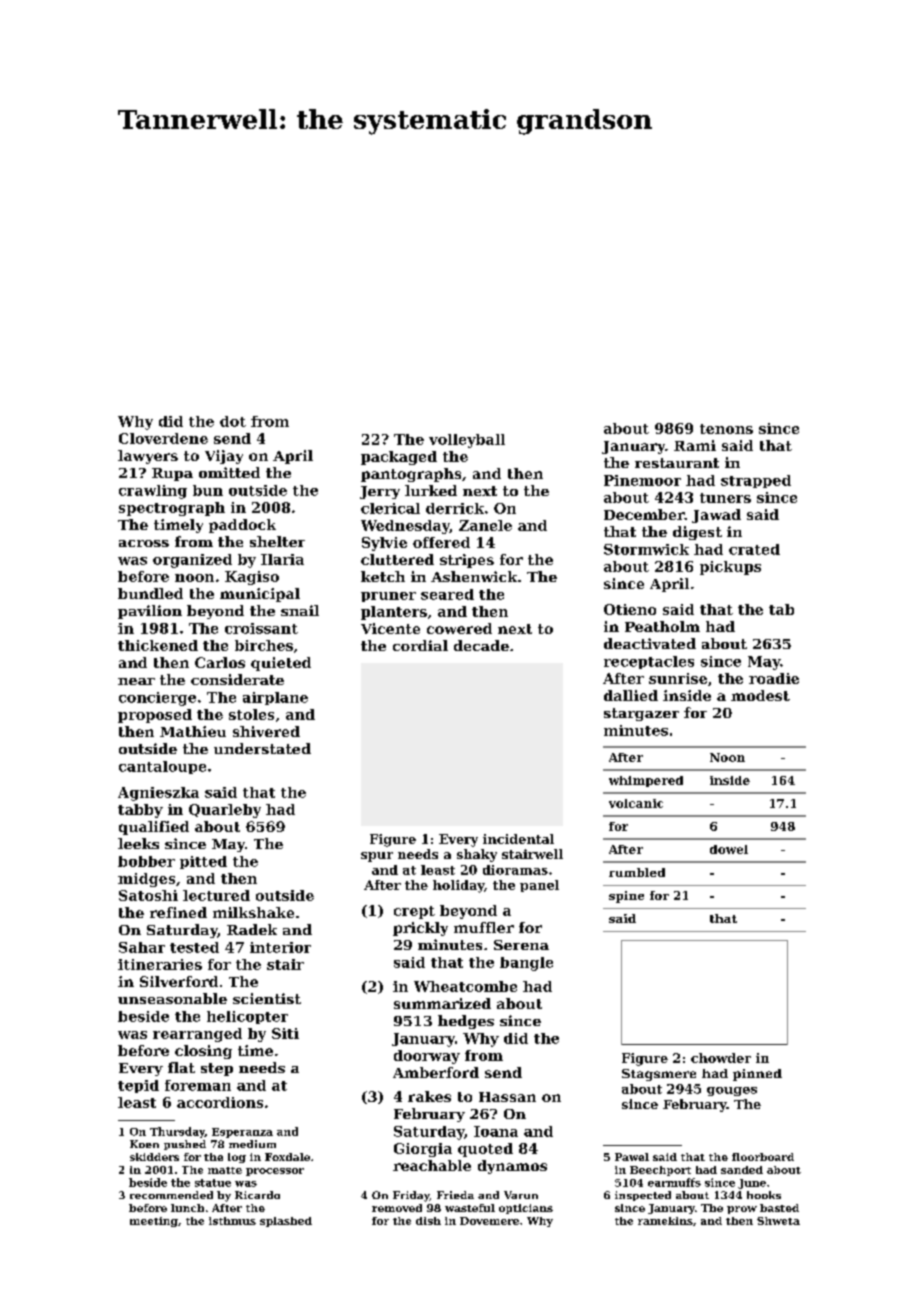 This page has height=1308, width=924. What do you see at coordinates (232, 1221) in the page?
I see `isthmus` at bounding box center [232, 1221].
